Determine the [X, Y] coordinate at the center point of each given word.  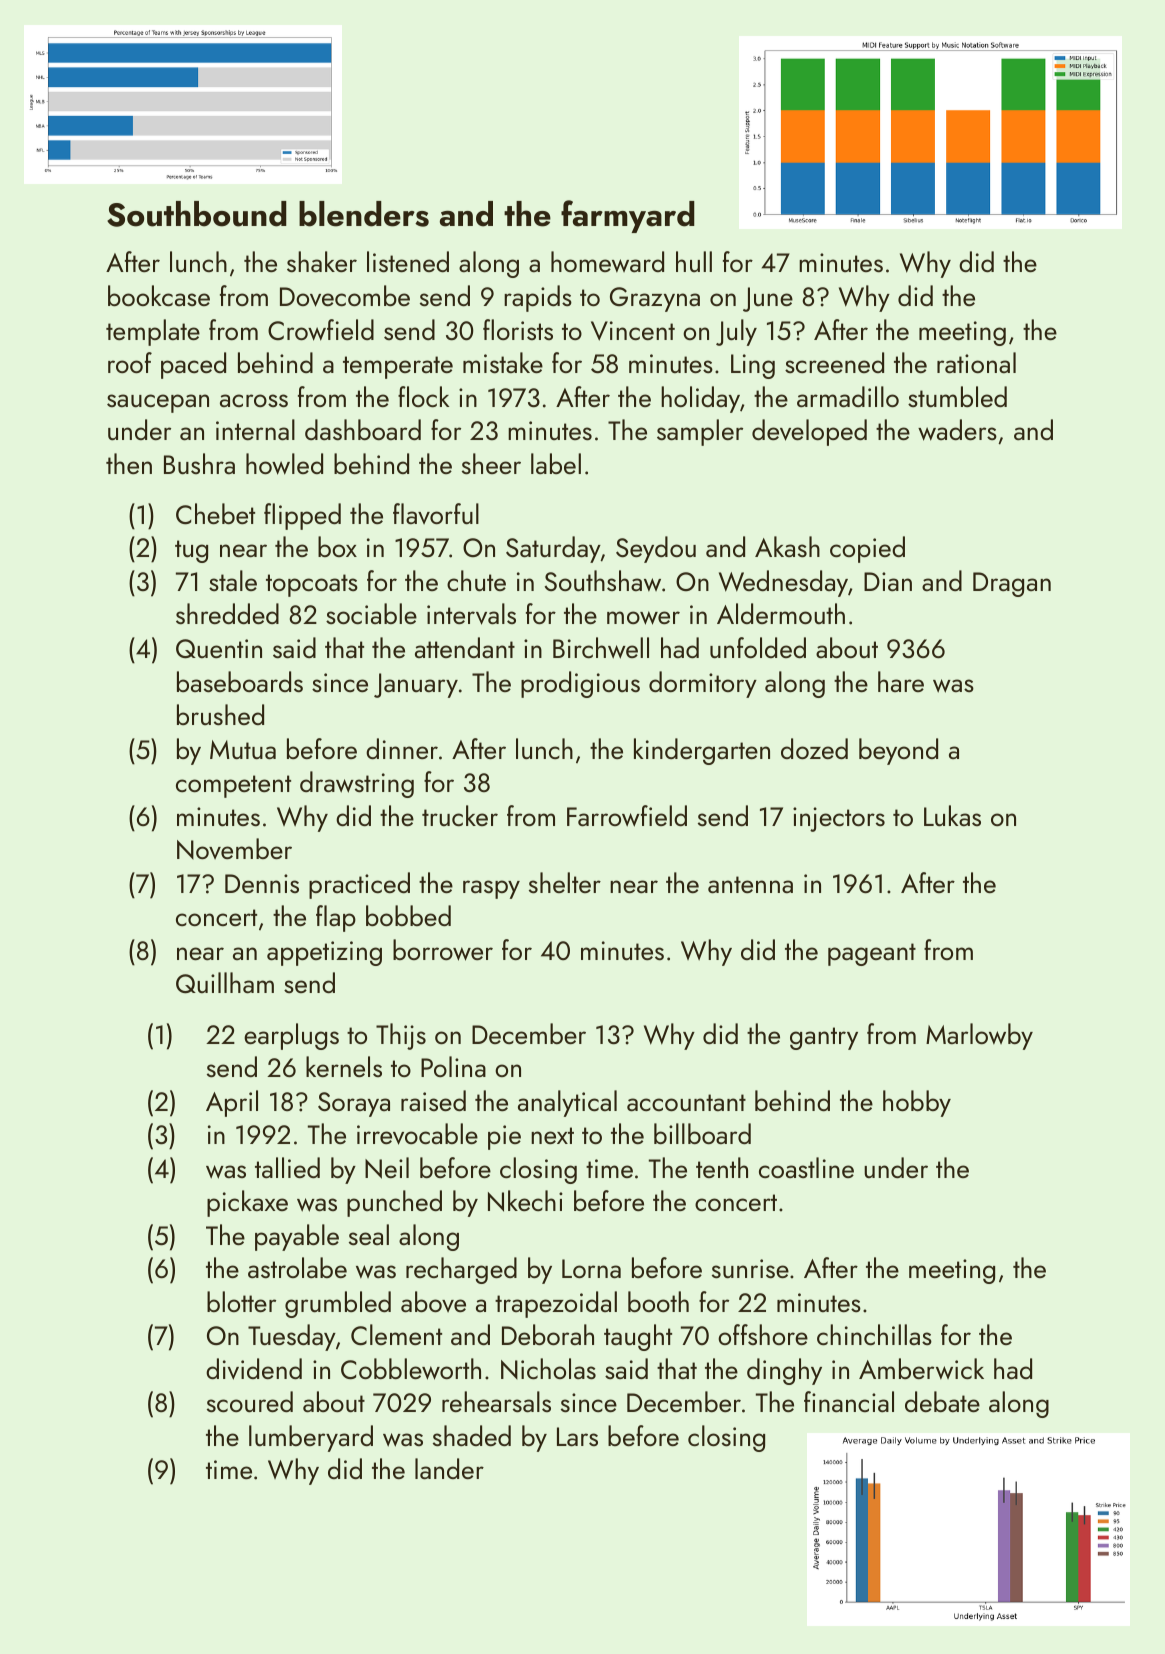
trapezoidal [556, 1304]
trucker [460, 815]
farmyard [628, 216]
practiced [359, 885]
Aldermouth [781, 613]
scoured [250, 1401]
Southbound [197, 214]
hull [694, 261]
